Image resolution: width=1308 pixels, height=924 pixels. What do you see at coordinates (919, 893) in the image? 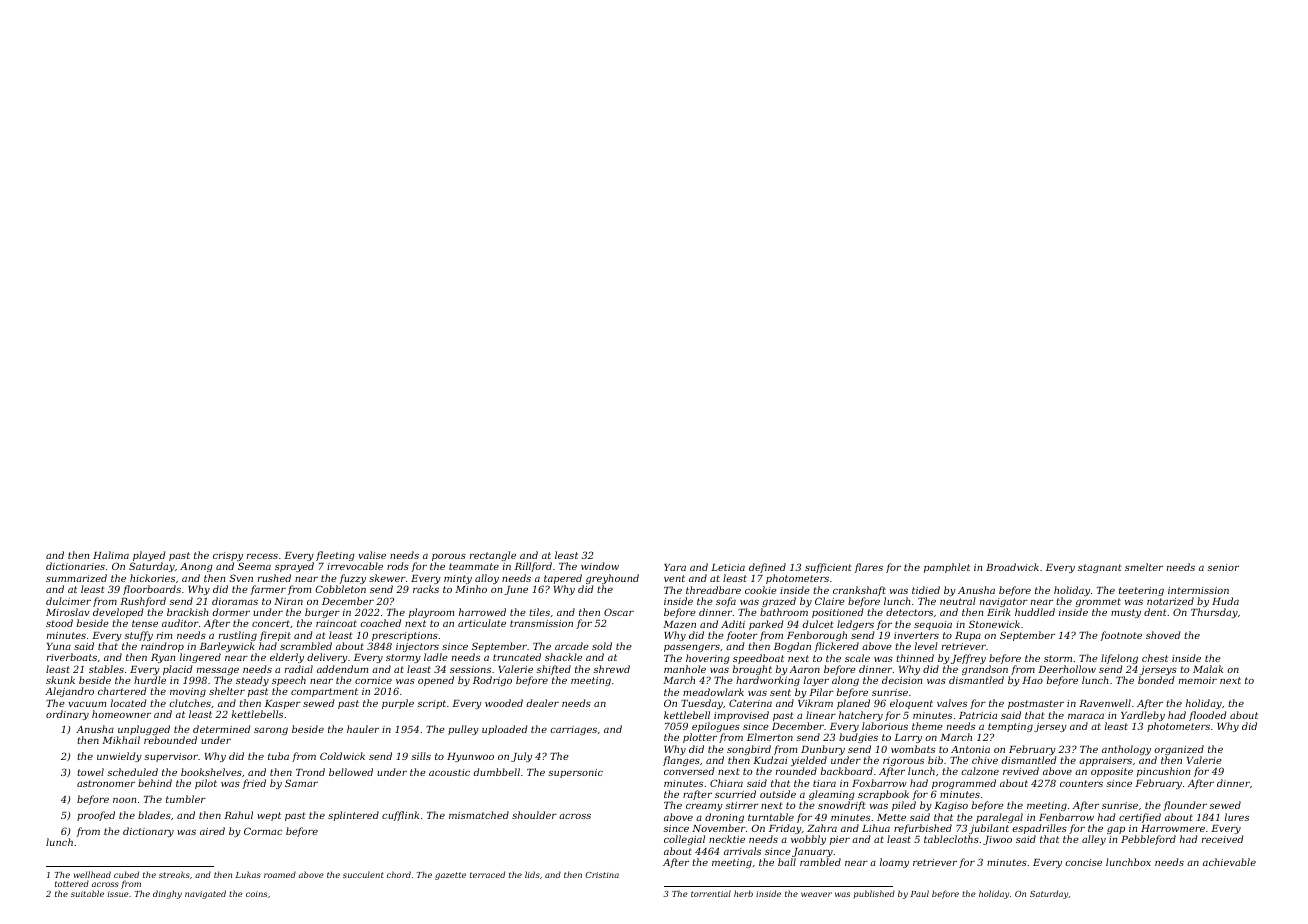
I see `Paul` at bounding box center [919, 893].
